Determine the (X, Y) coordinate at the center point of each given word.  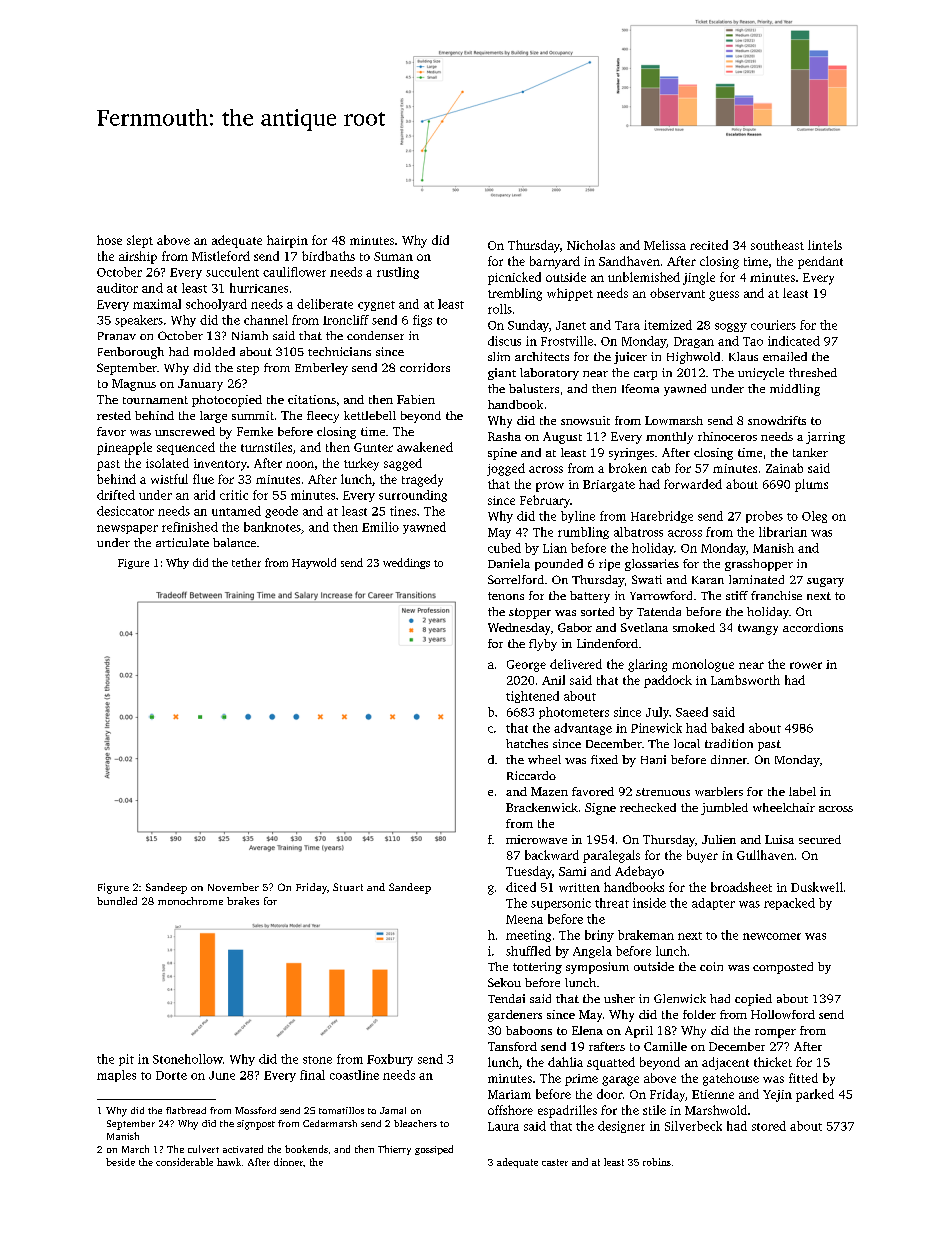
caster (555, 1162)
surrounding (413, 496)
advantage (583, 729)
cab (661, 468)
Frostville (567, 341)
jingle (699, 278)
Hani (653, 759)
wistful (169, 479)
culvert (203, 1149)
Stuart (348, 887)
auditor (117, 288)
